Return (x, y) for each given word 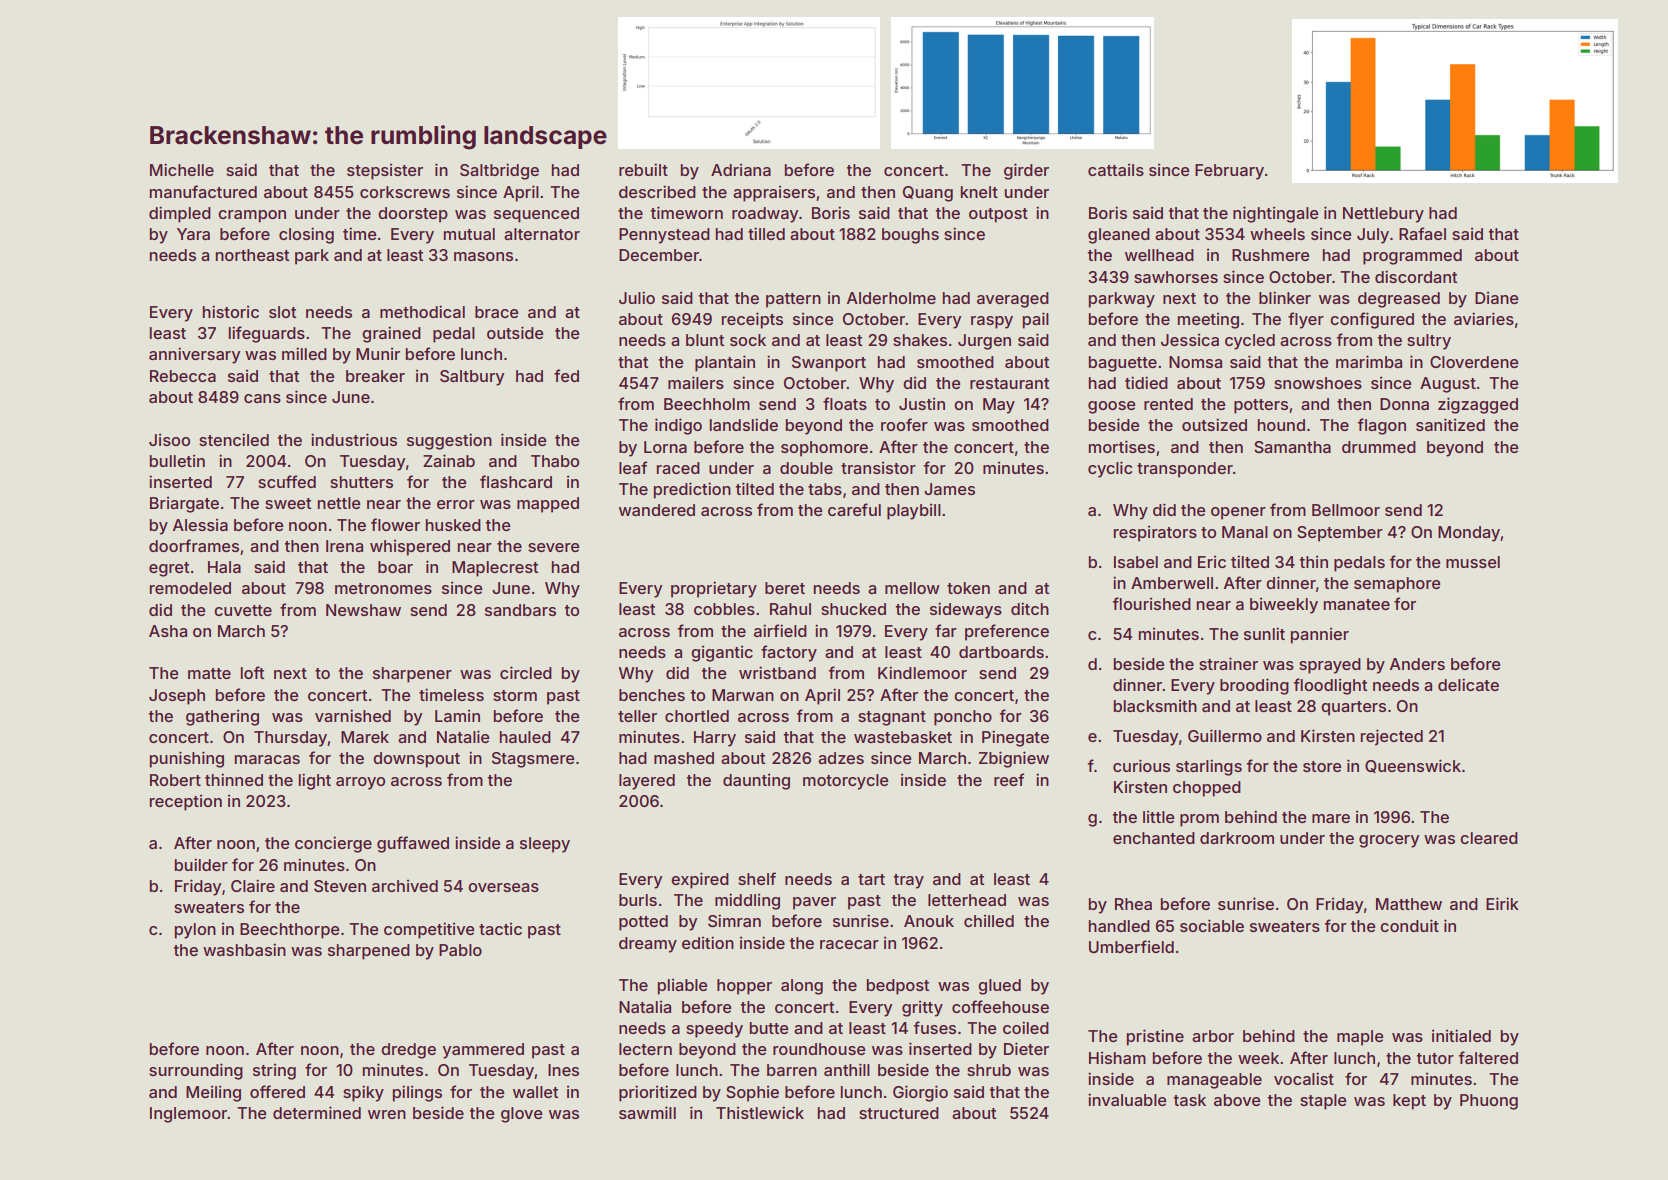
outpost (998, 215)
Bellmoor (1346, 510)
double (806, 468)
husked (453, 525)
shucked (853, 609)
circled (526, 672)
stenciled (234, 439)
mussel (1473, 562)
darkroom (1237, 838)
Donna (1404, 404)
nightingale (1275, 214)
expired (700, 880)
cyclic (1110, 469)
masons (483, 256)
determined (317, 1112)
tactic (500, 929)
